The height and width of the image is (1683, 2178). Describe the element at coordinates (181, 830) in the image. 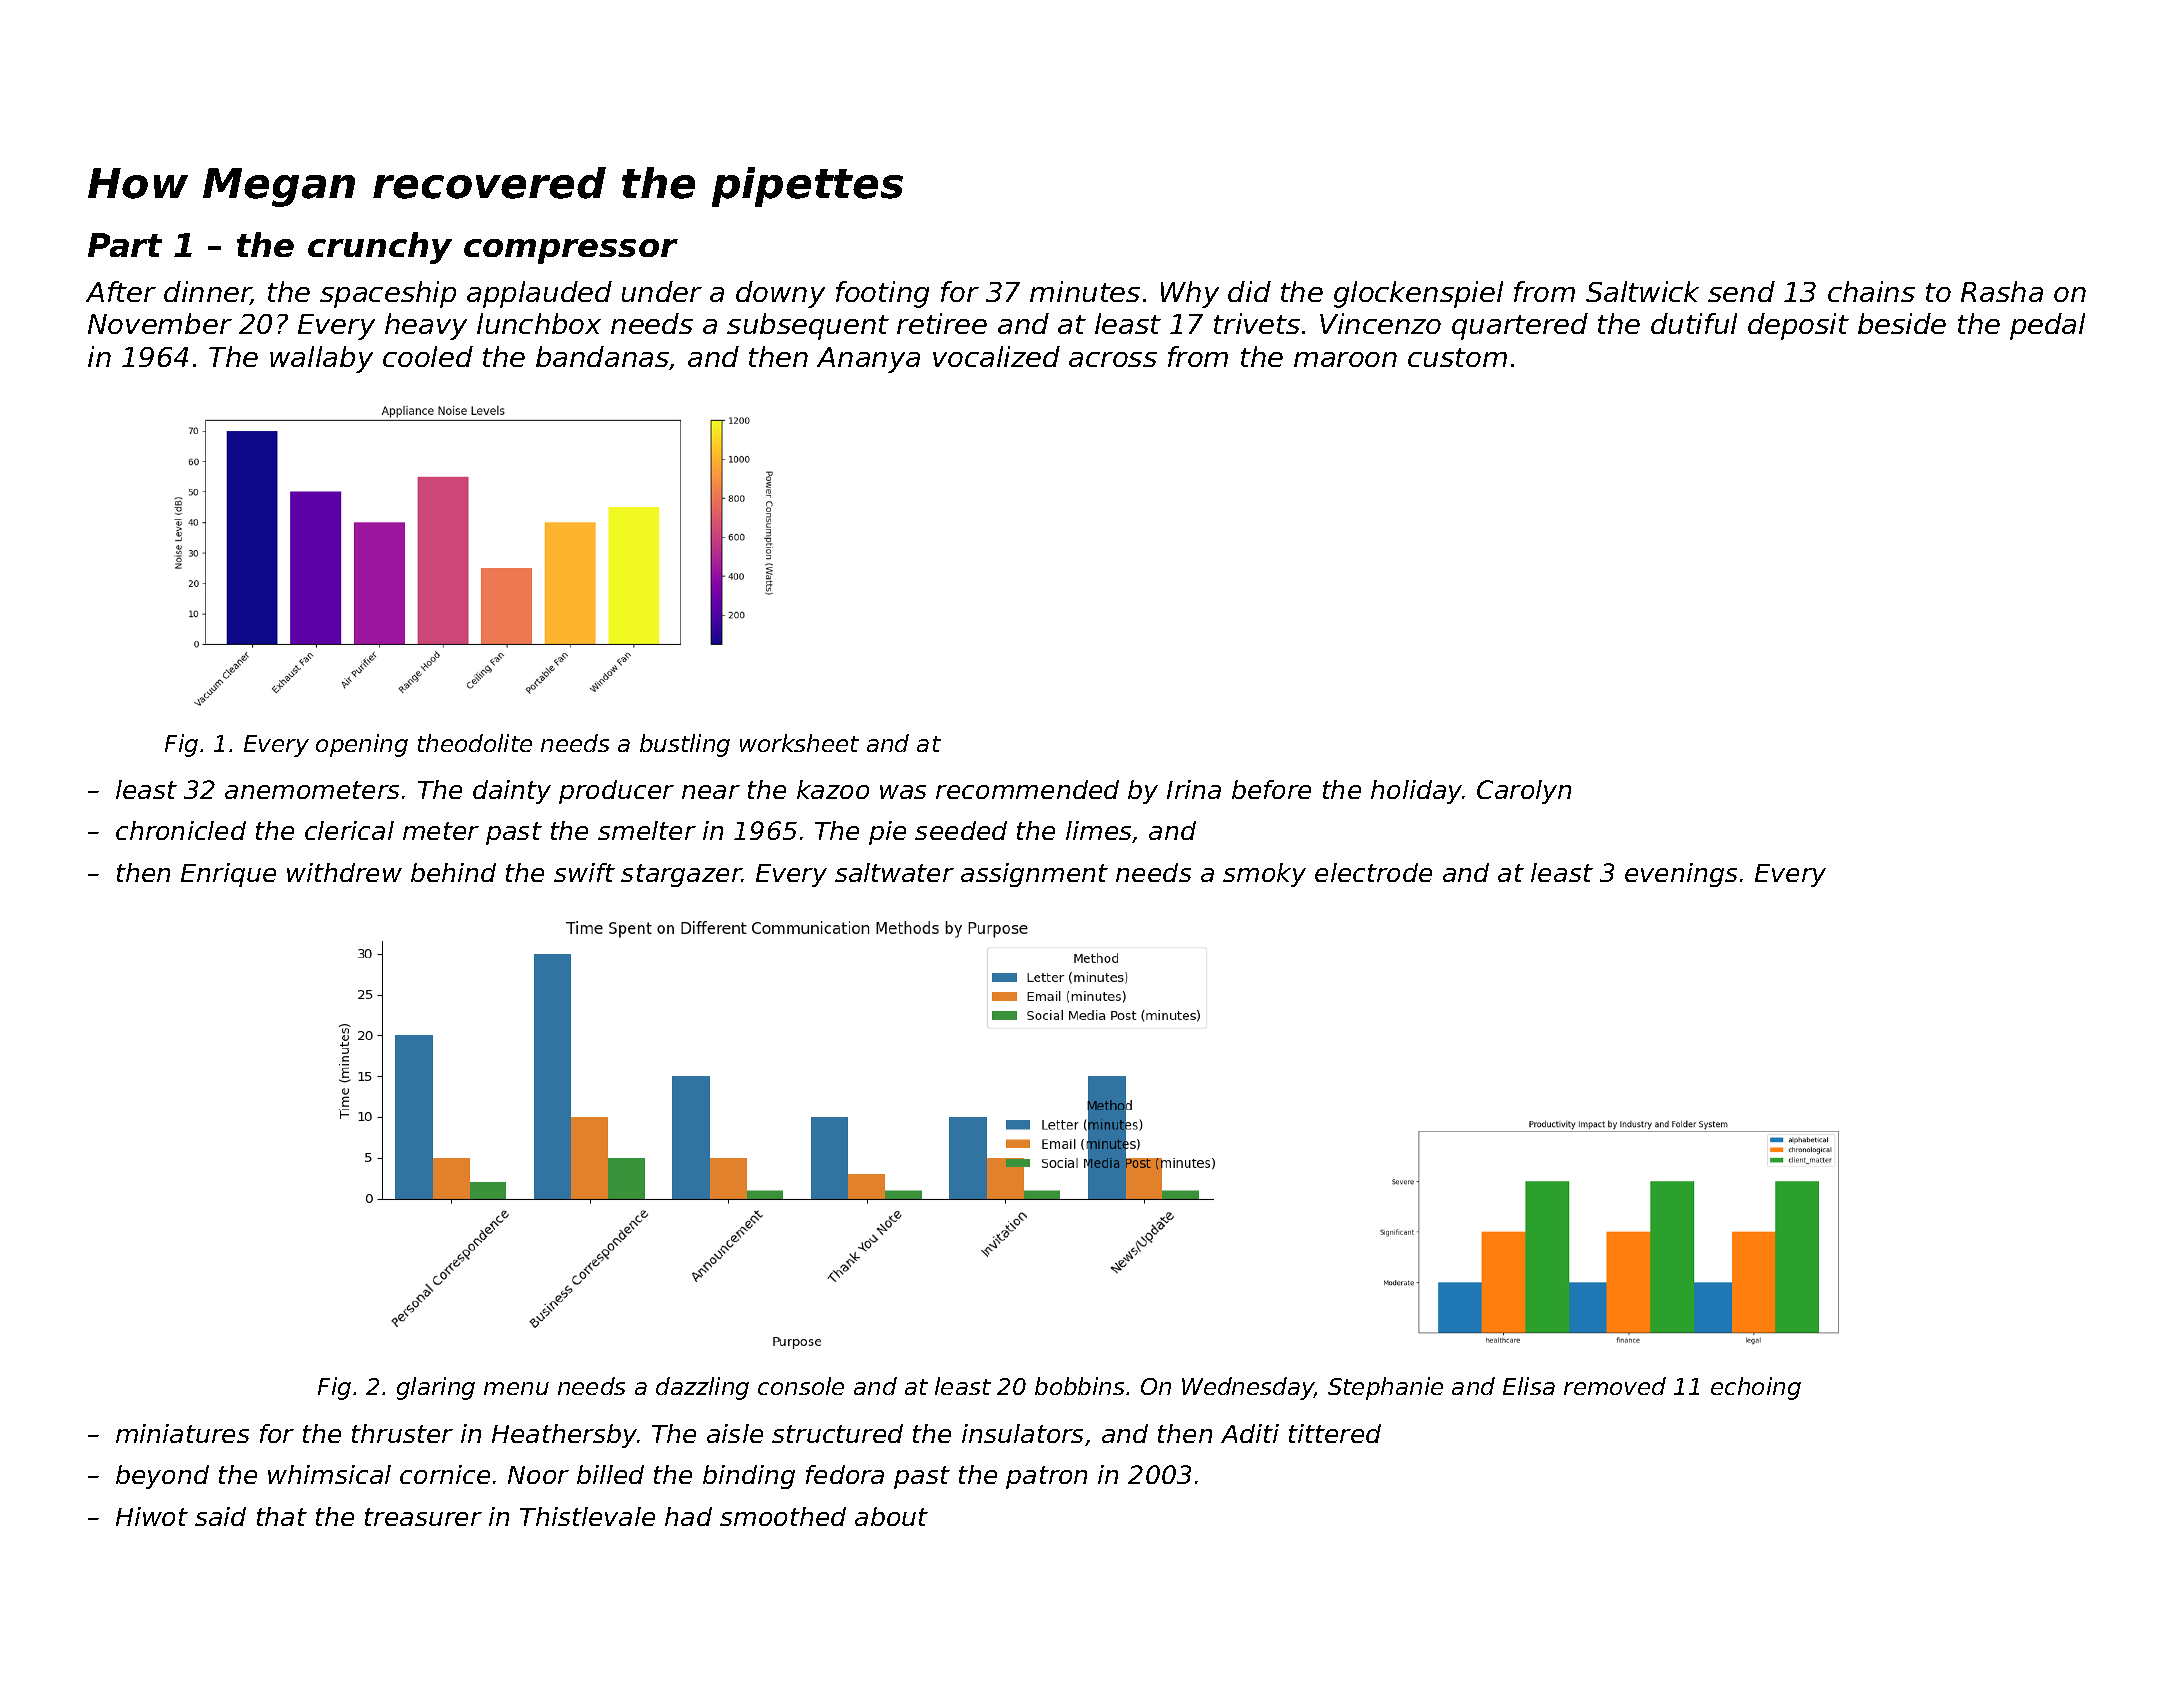

I see `chronicled` at that location.
